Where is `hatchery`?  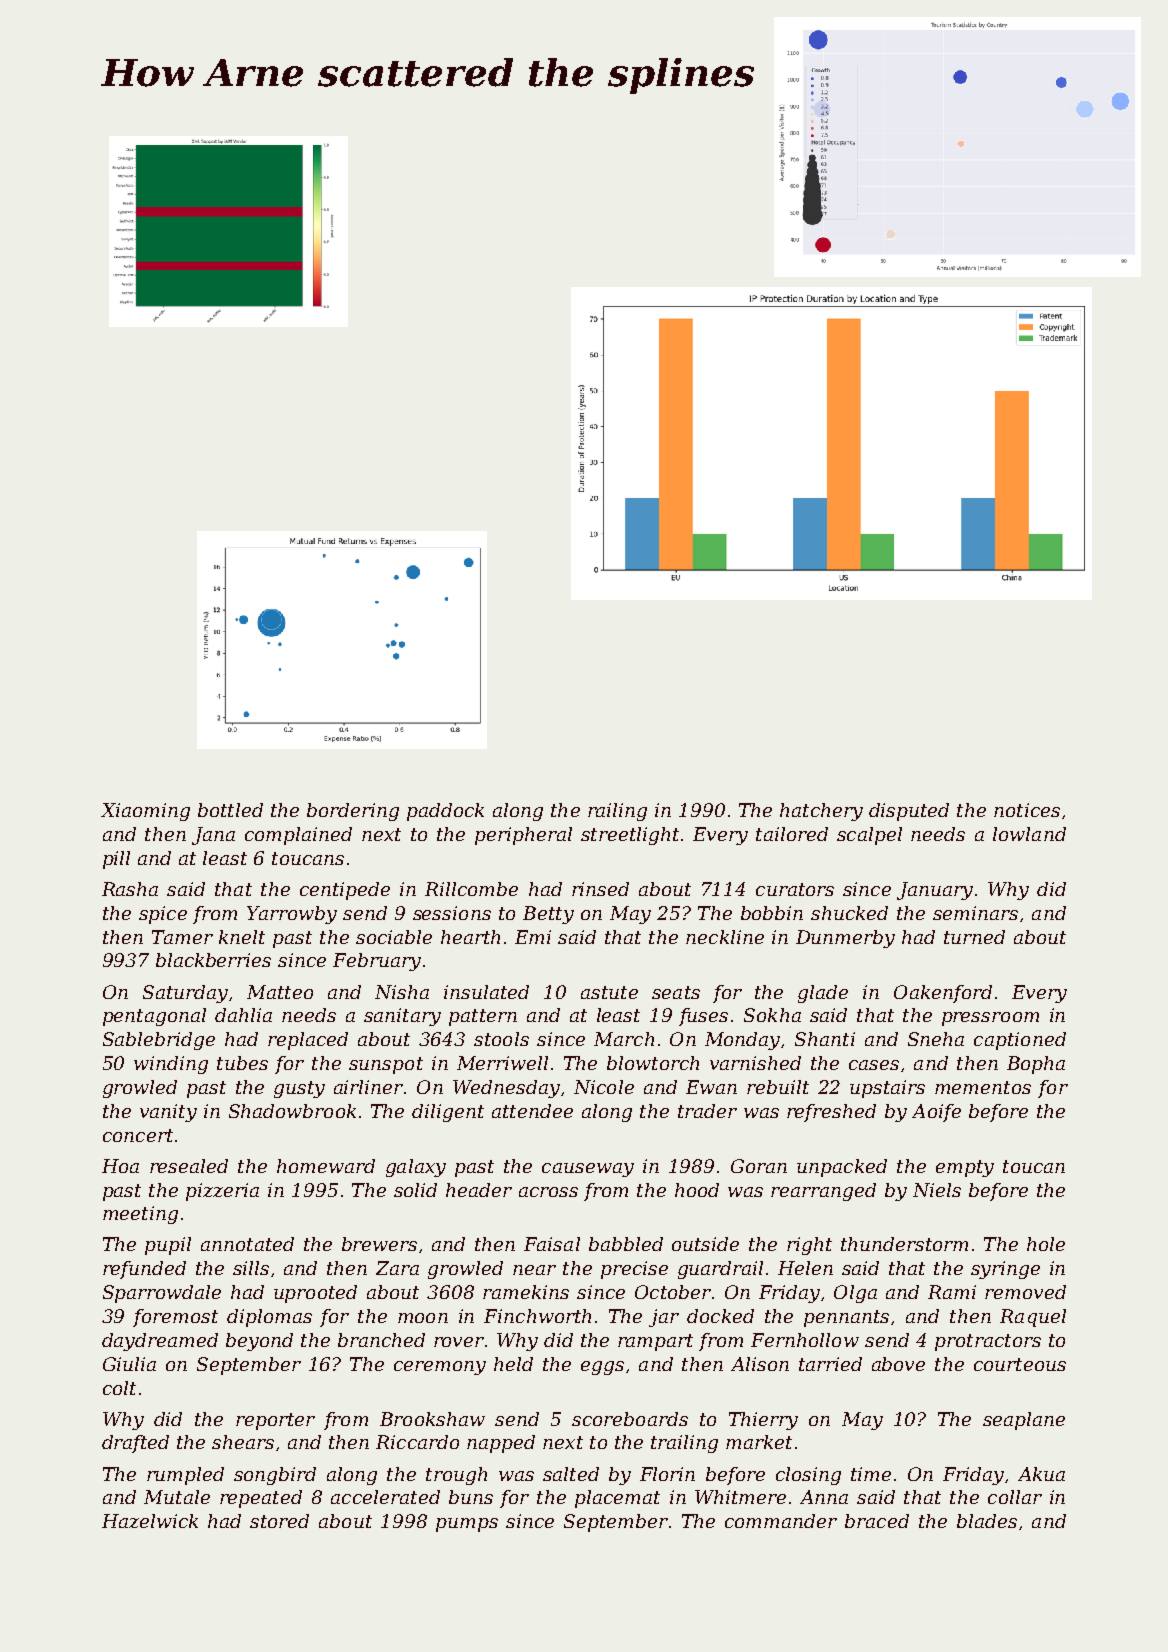 hatchery is located at coordinates (821, 812).
